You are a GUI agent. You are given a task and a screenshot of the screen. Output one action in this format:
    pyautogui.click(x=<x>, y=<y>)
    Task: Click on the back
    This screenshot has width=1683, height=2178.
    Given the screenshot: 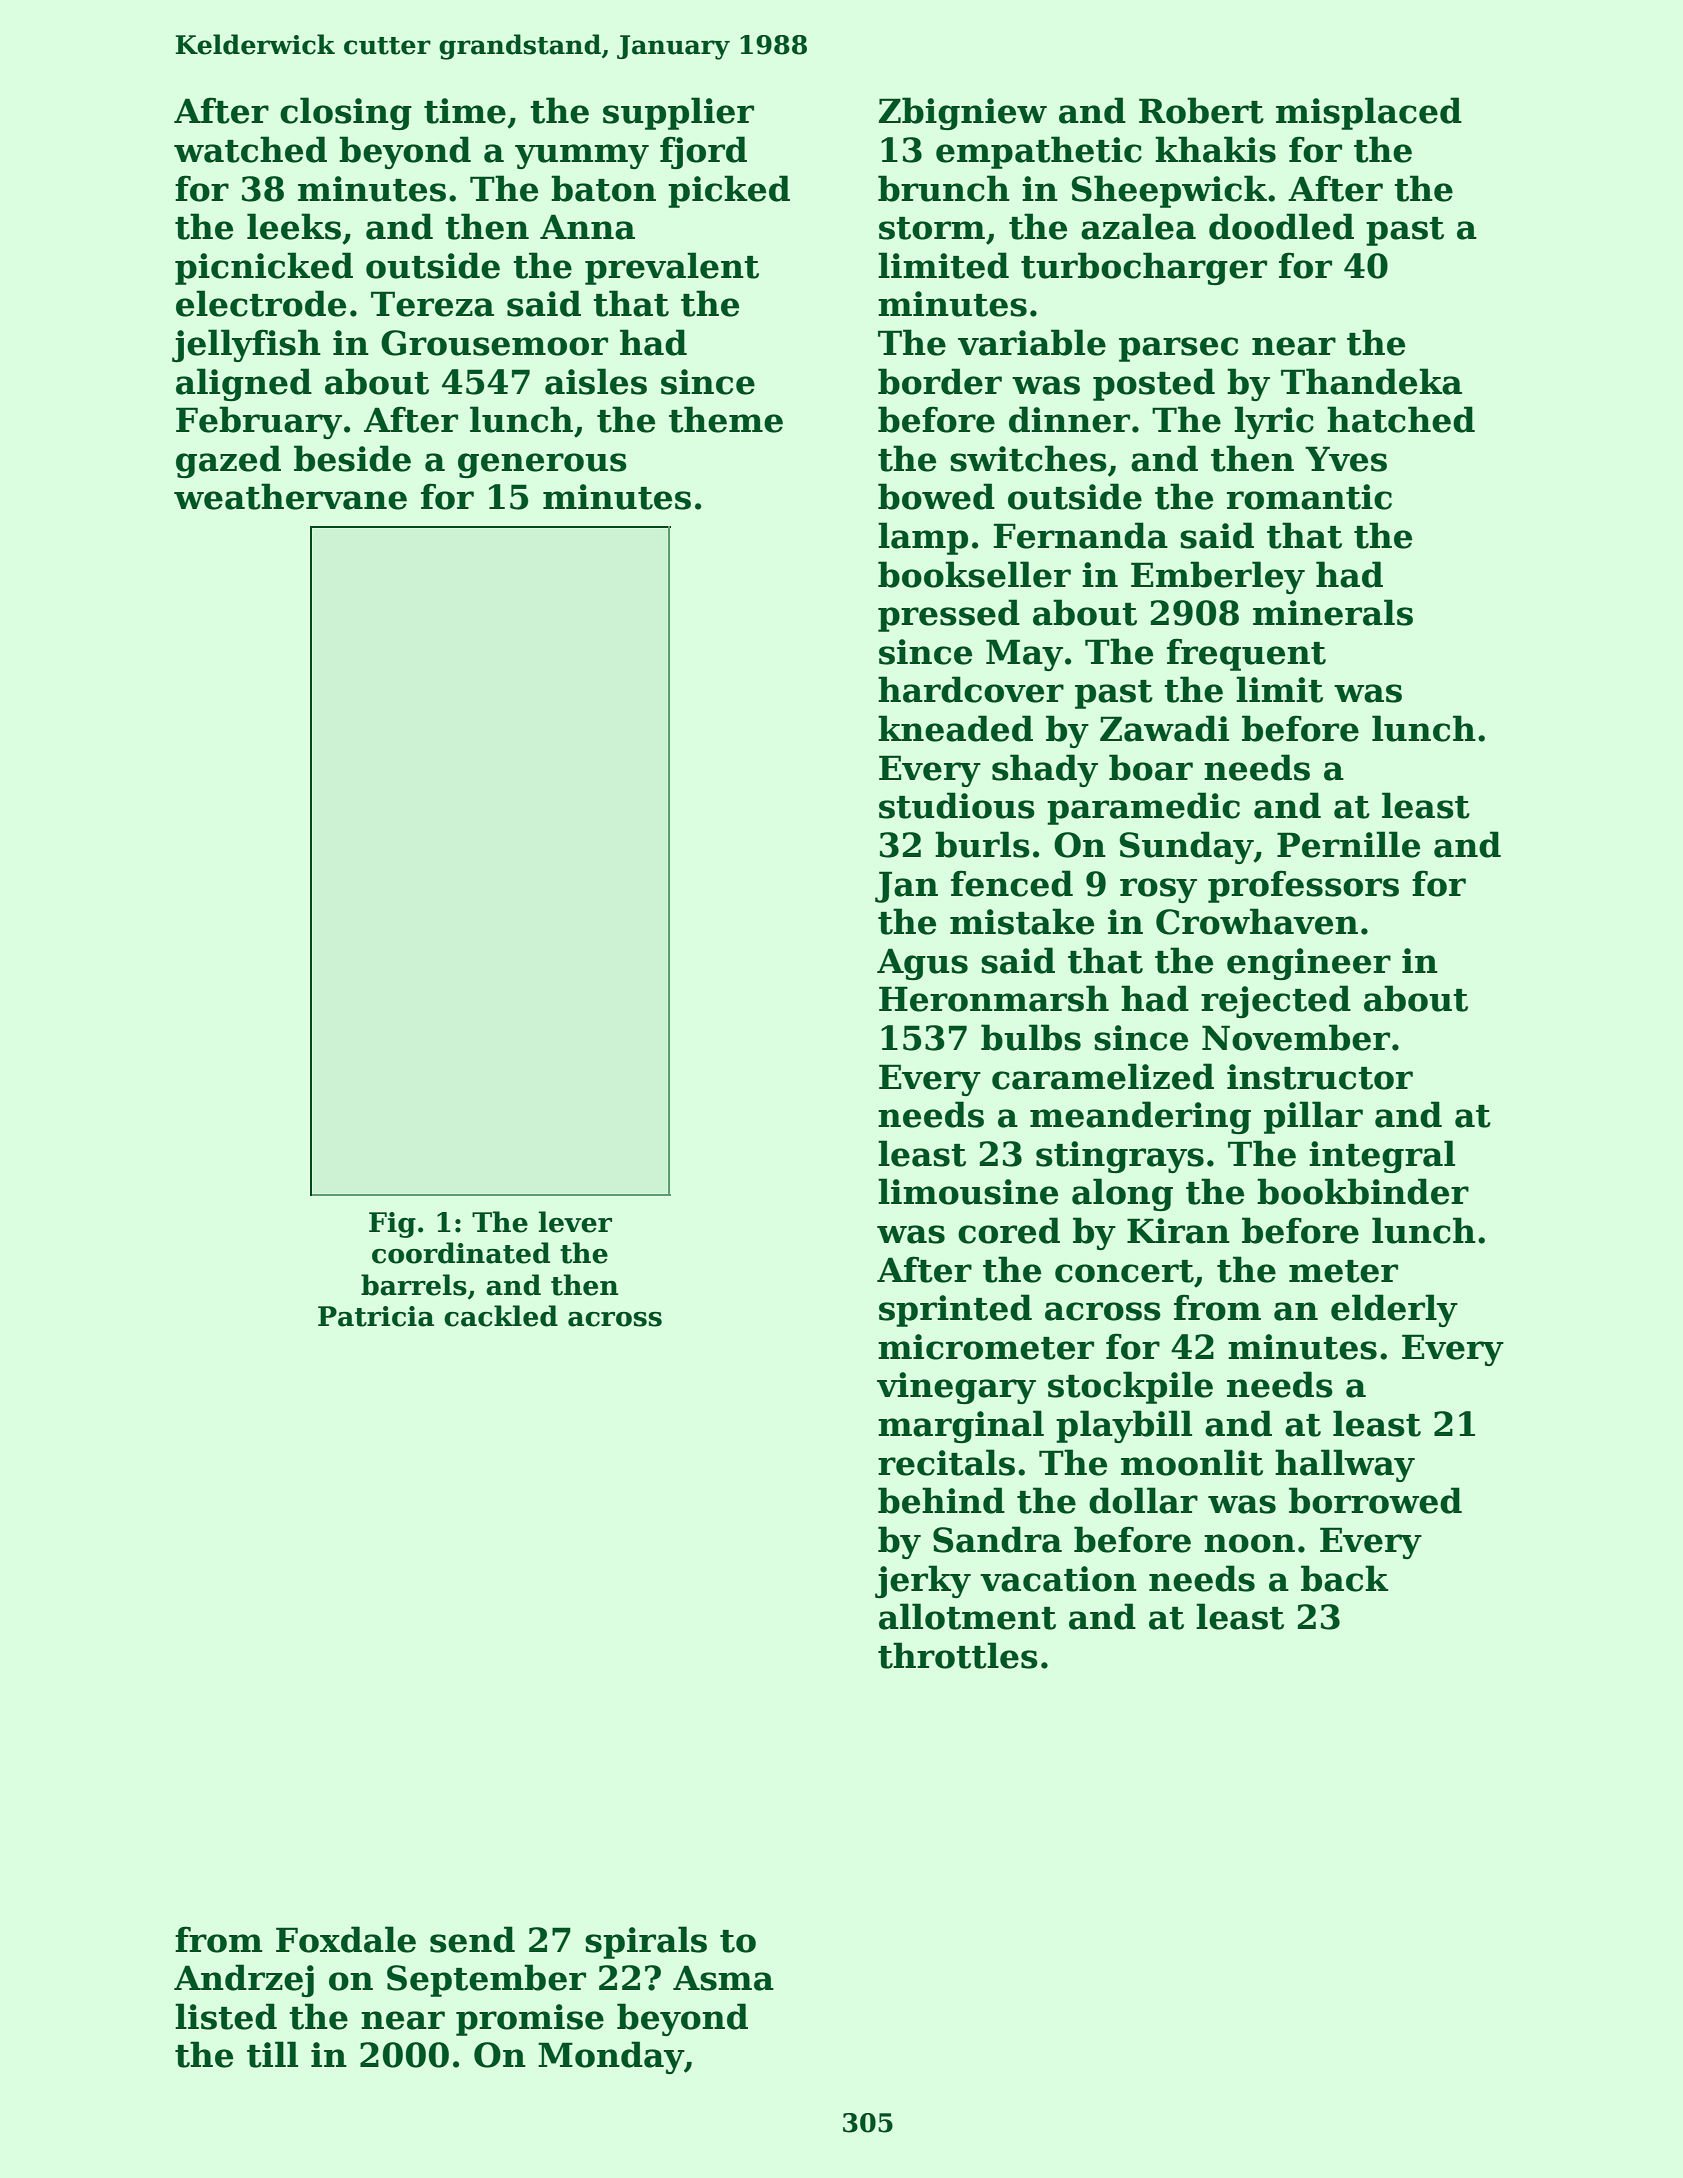 What is the action you would take?
    pyautogui.click(x=1344, y=1578)
